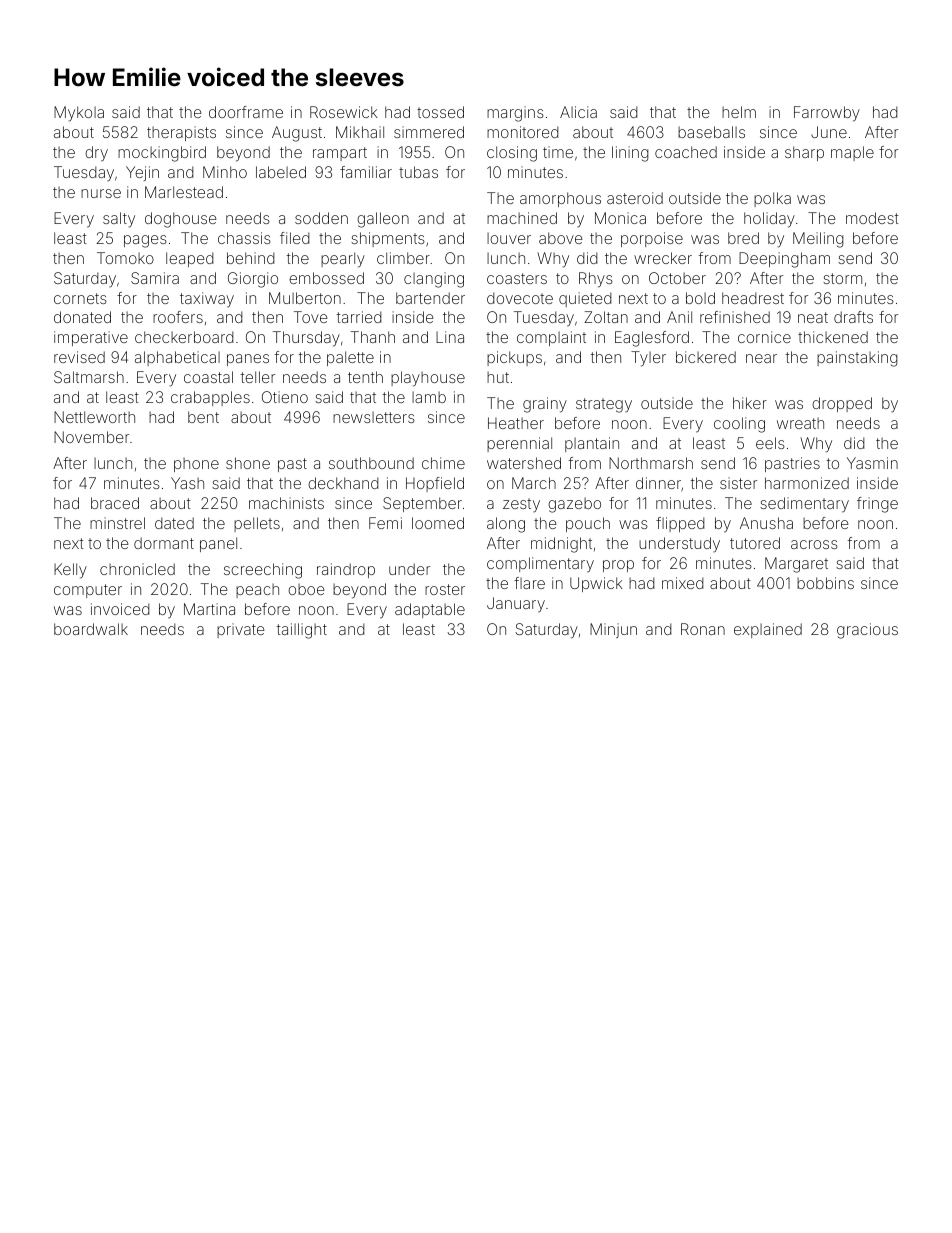 The image size is (952, 1233). I want to click on pellets, so click(257, 524).
